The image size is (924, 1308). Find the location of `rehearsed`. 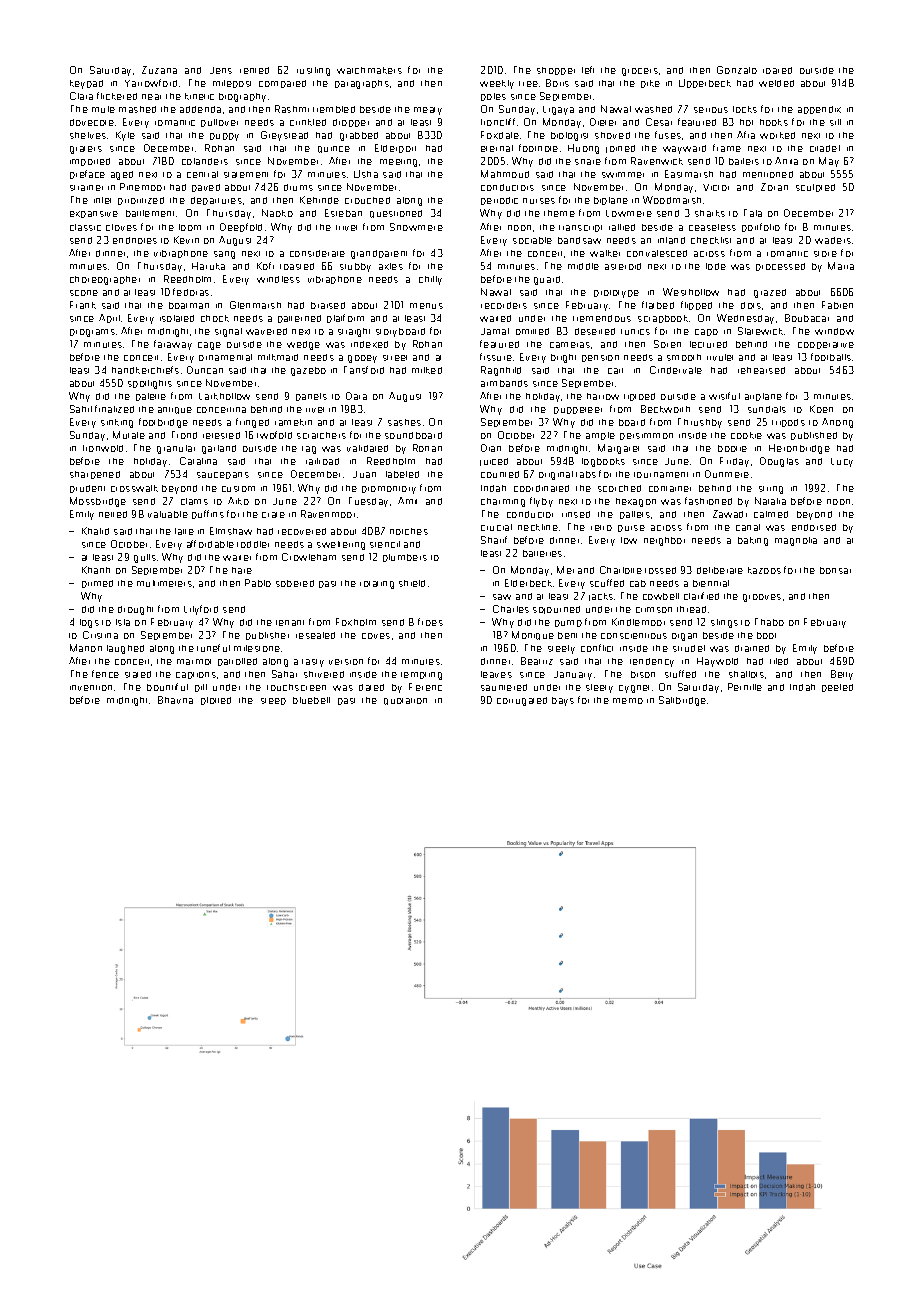

rehearsed is located at coordinates (761, 370).
